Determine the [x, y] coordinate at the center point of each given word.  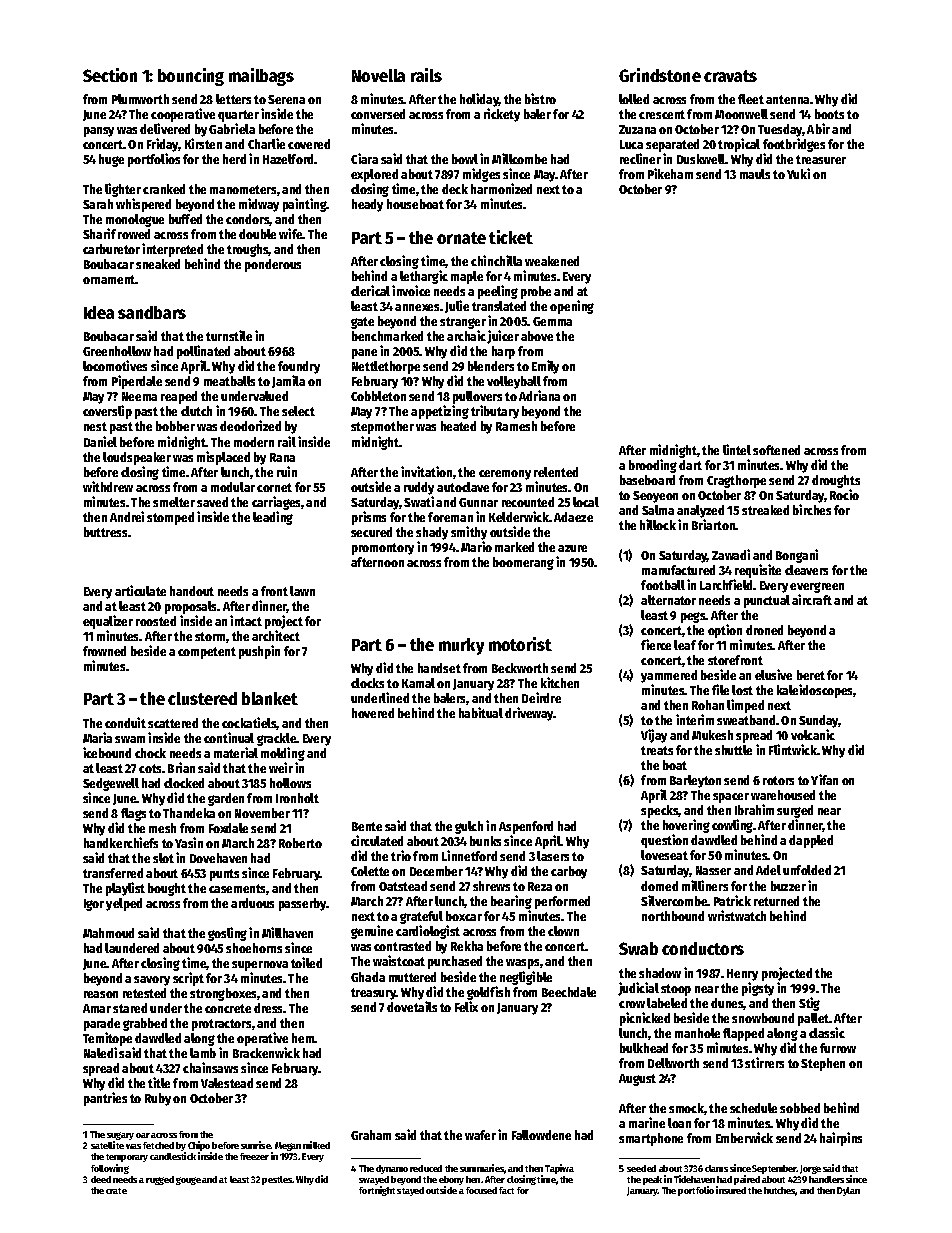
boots [829, 114]
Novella [378, 75]
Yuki [798, 173]
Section [110, 75]
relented [556, 472]
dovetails [412, 1006]
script [188, 979]
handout [192, 591]
